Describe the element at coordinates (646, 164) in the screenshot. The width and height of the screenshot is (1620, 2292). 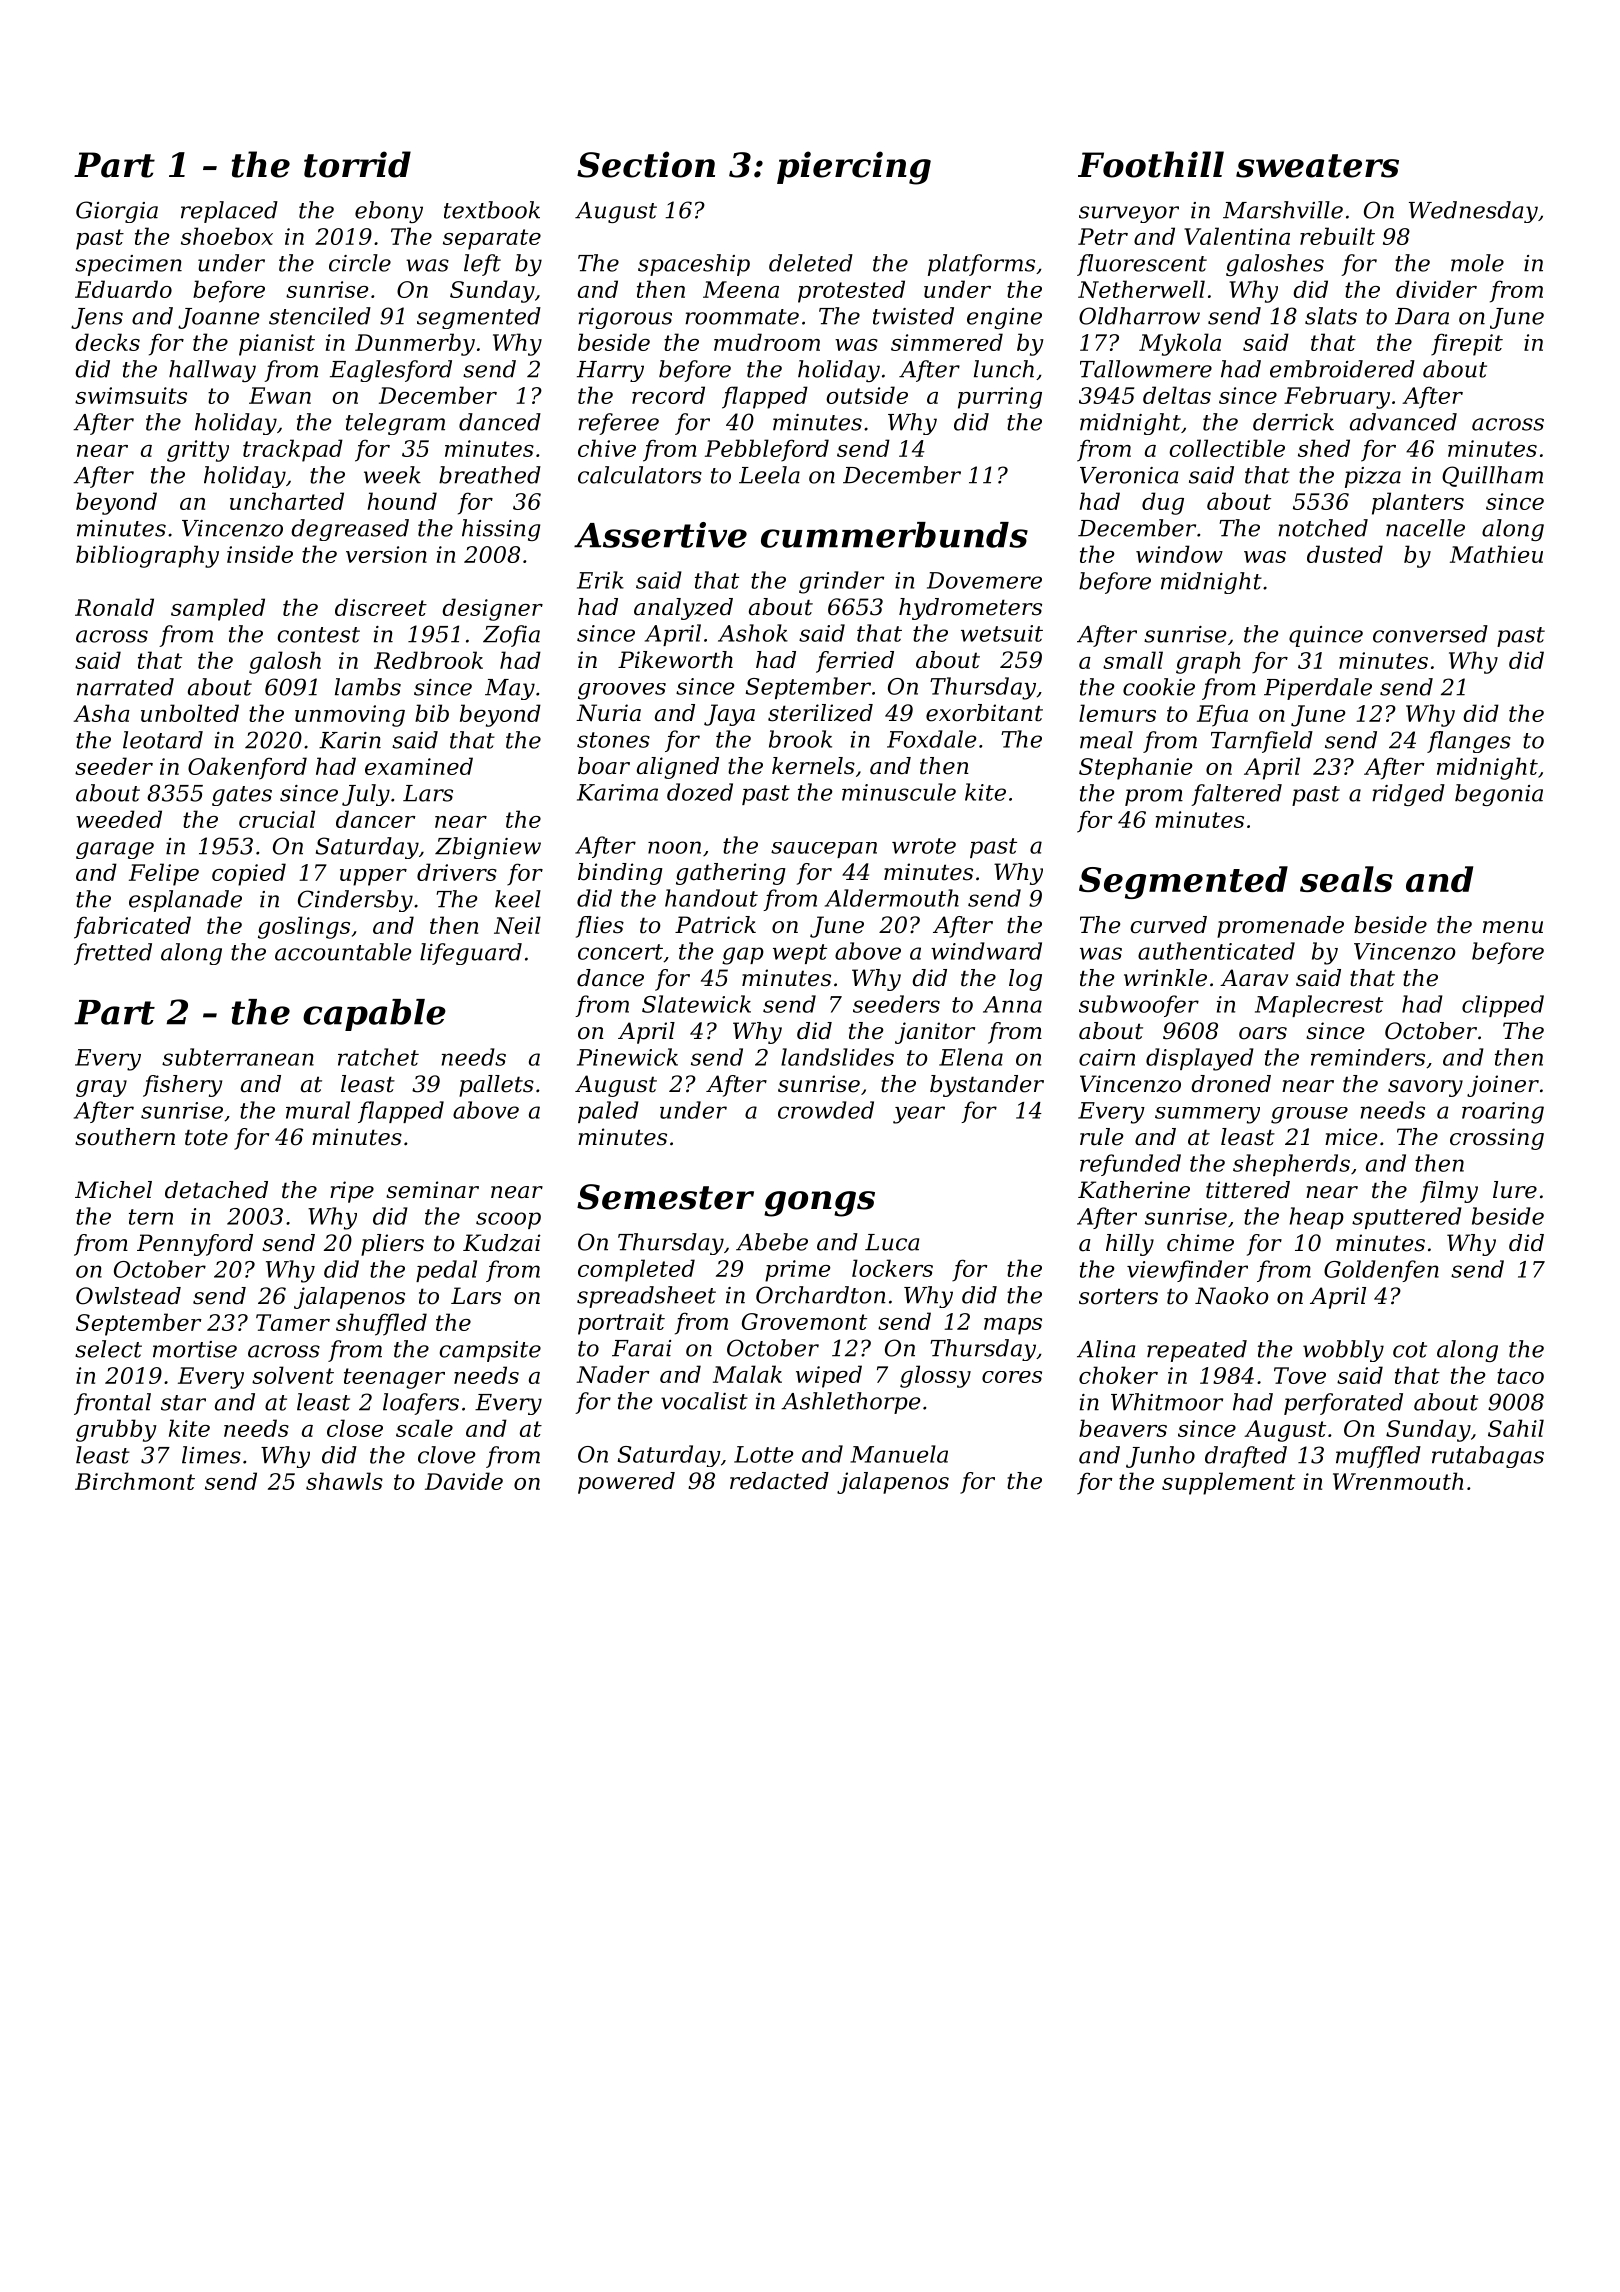
I see `Section` at that location.
